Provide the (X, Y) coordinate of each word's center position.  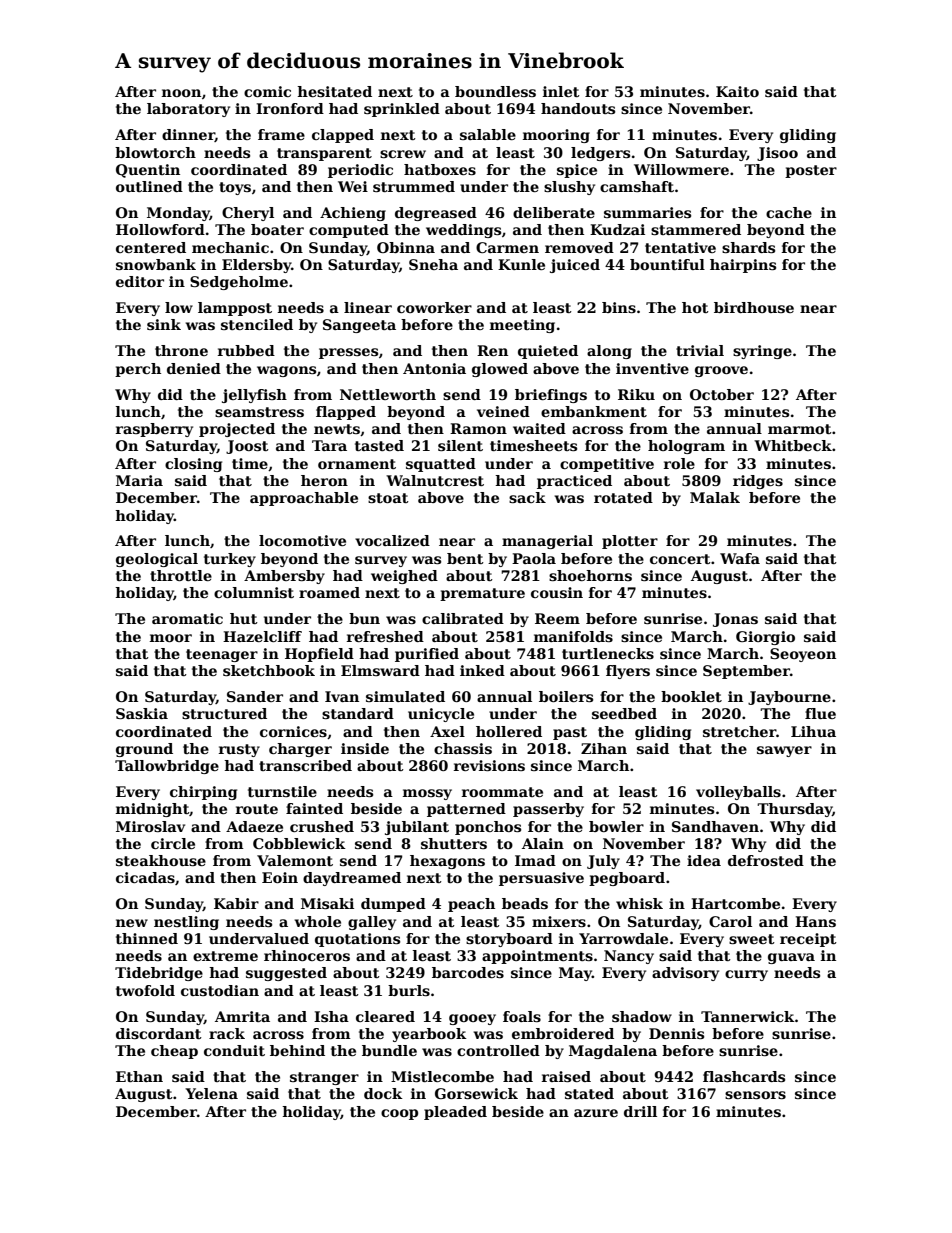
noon (181, 93)
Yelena (211, 1093)
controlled (498, 1050)
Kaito (737, 91)
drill (640, 1111)
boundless (495, 91)
